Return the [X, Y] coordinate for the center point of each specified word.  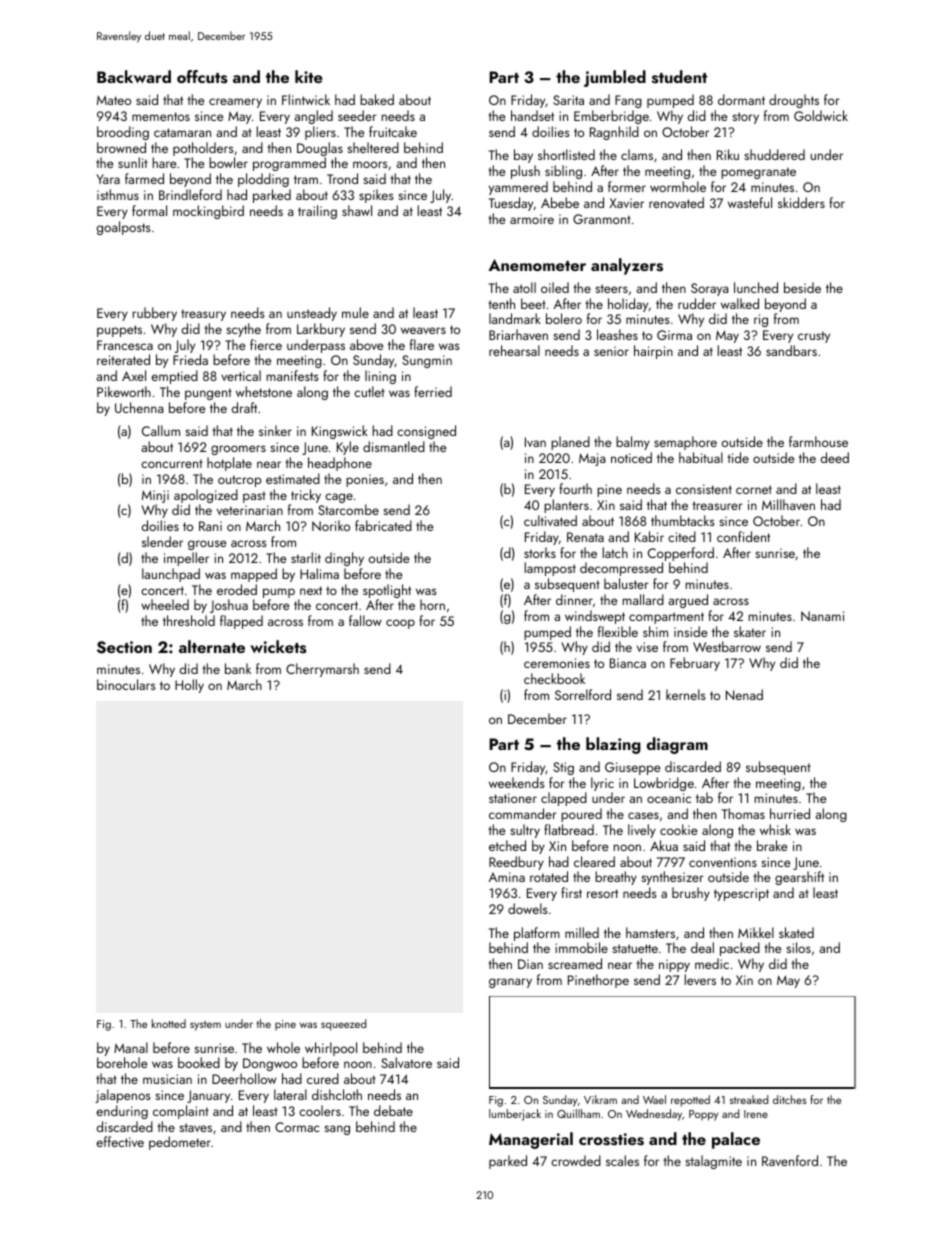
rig [761, 320]
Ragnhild [614, 133]
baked [377, 99]
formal [149, 210]
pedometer [180, 1143]
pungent [208, 394]
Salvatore [406, 1062]
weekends [517, 782]
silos [798, 947]
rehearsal [514, 350]
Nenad [744, 694]
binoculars [126, 684]
